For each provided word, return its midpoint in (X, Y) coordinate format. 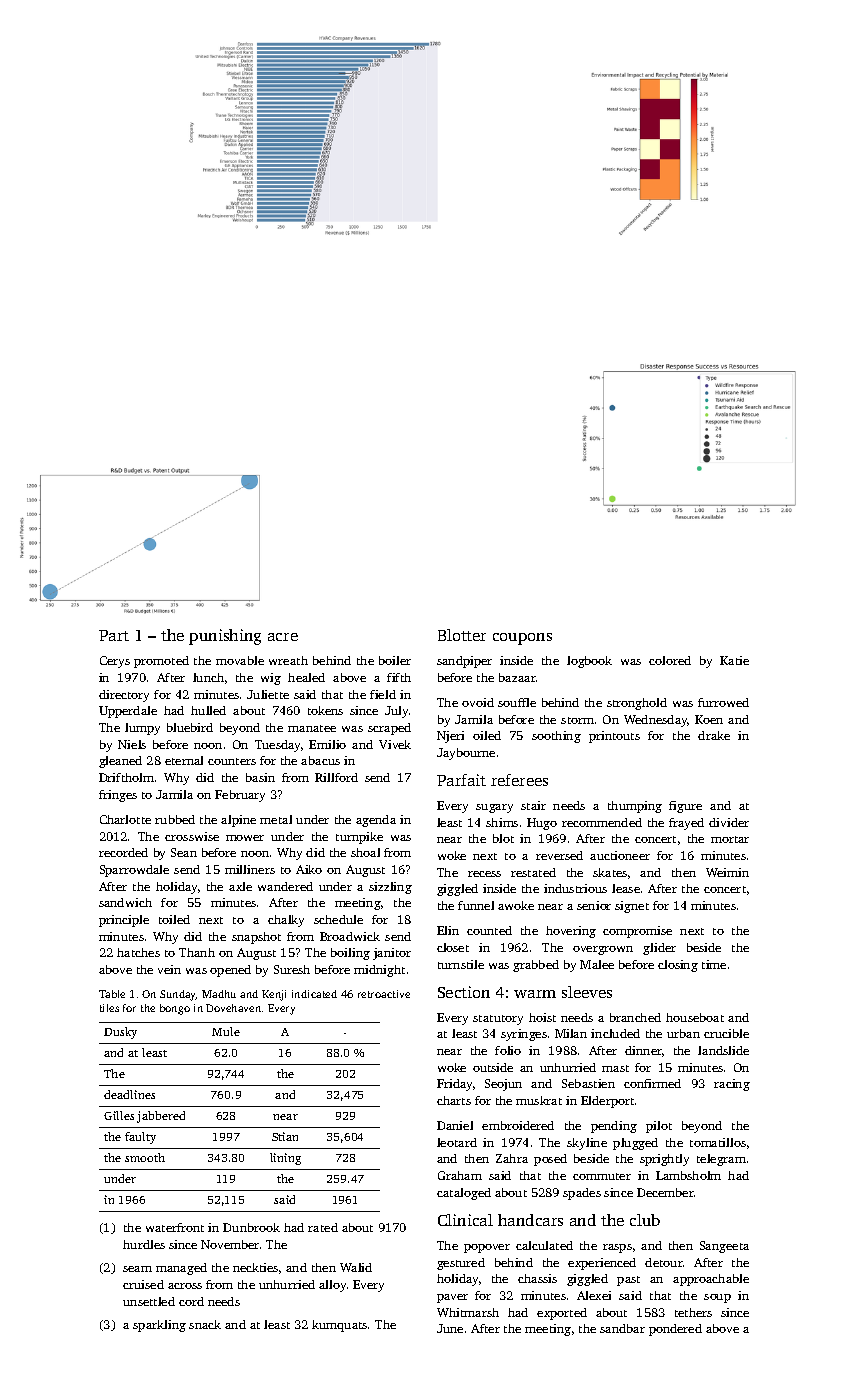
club (645, 1220)
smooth (145, 1157)
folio (508, 1050)
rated (323, 1227)
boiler (395, 660)
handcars (530, 1220)
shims (502, 822)
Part (114, 635)
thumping (635, 807)
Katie (734, 660)
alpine (238, 821)
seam (137, 1269)
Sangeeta (724, 1247)
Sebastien (588, 1083)
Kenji (274, 995)
